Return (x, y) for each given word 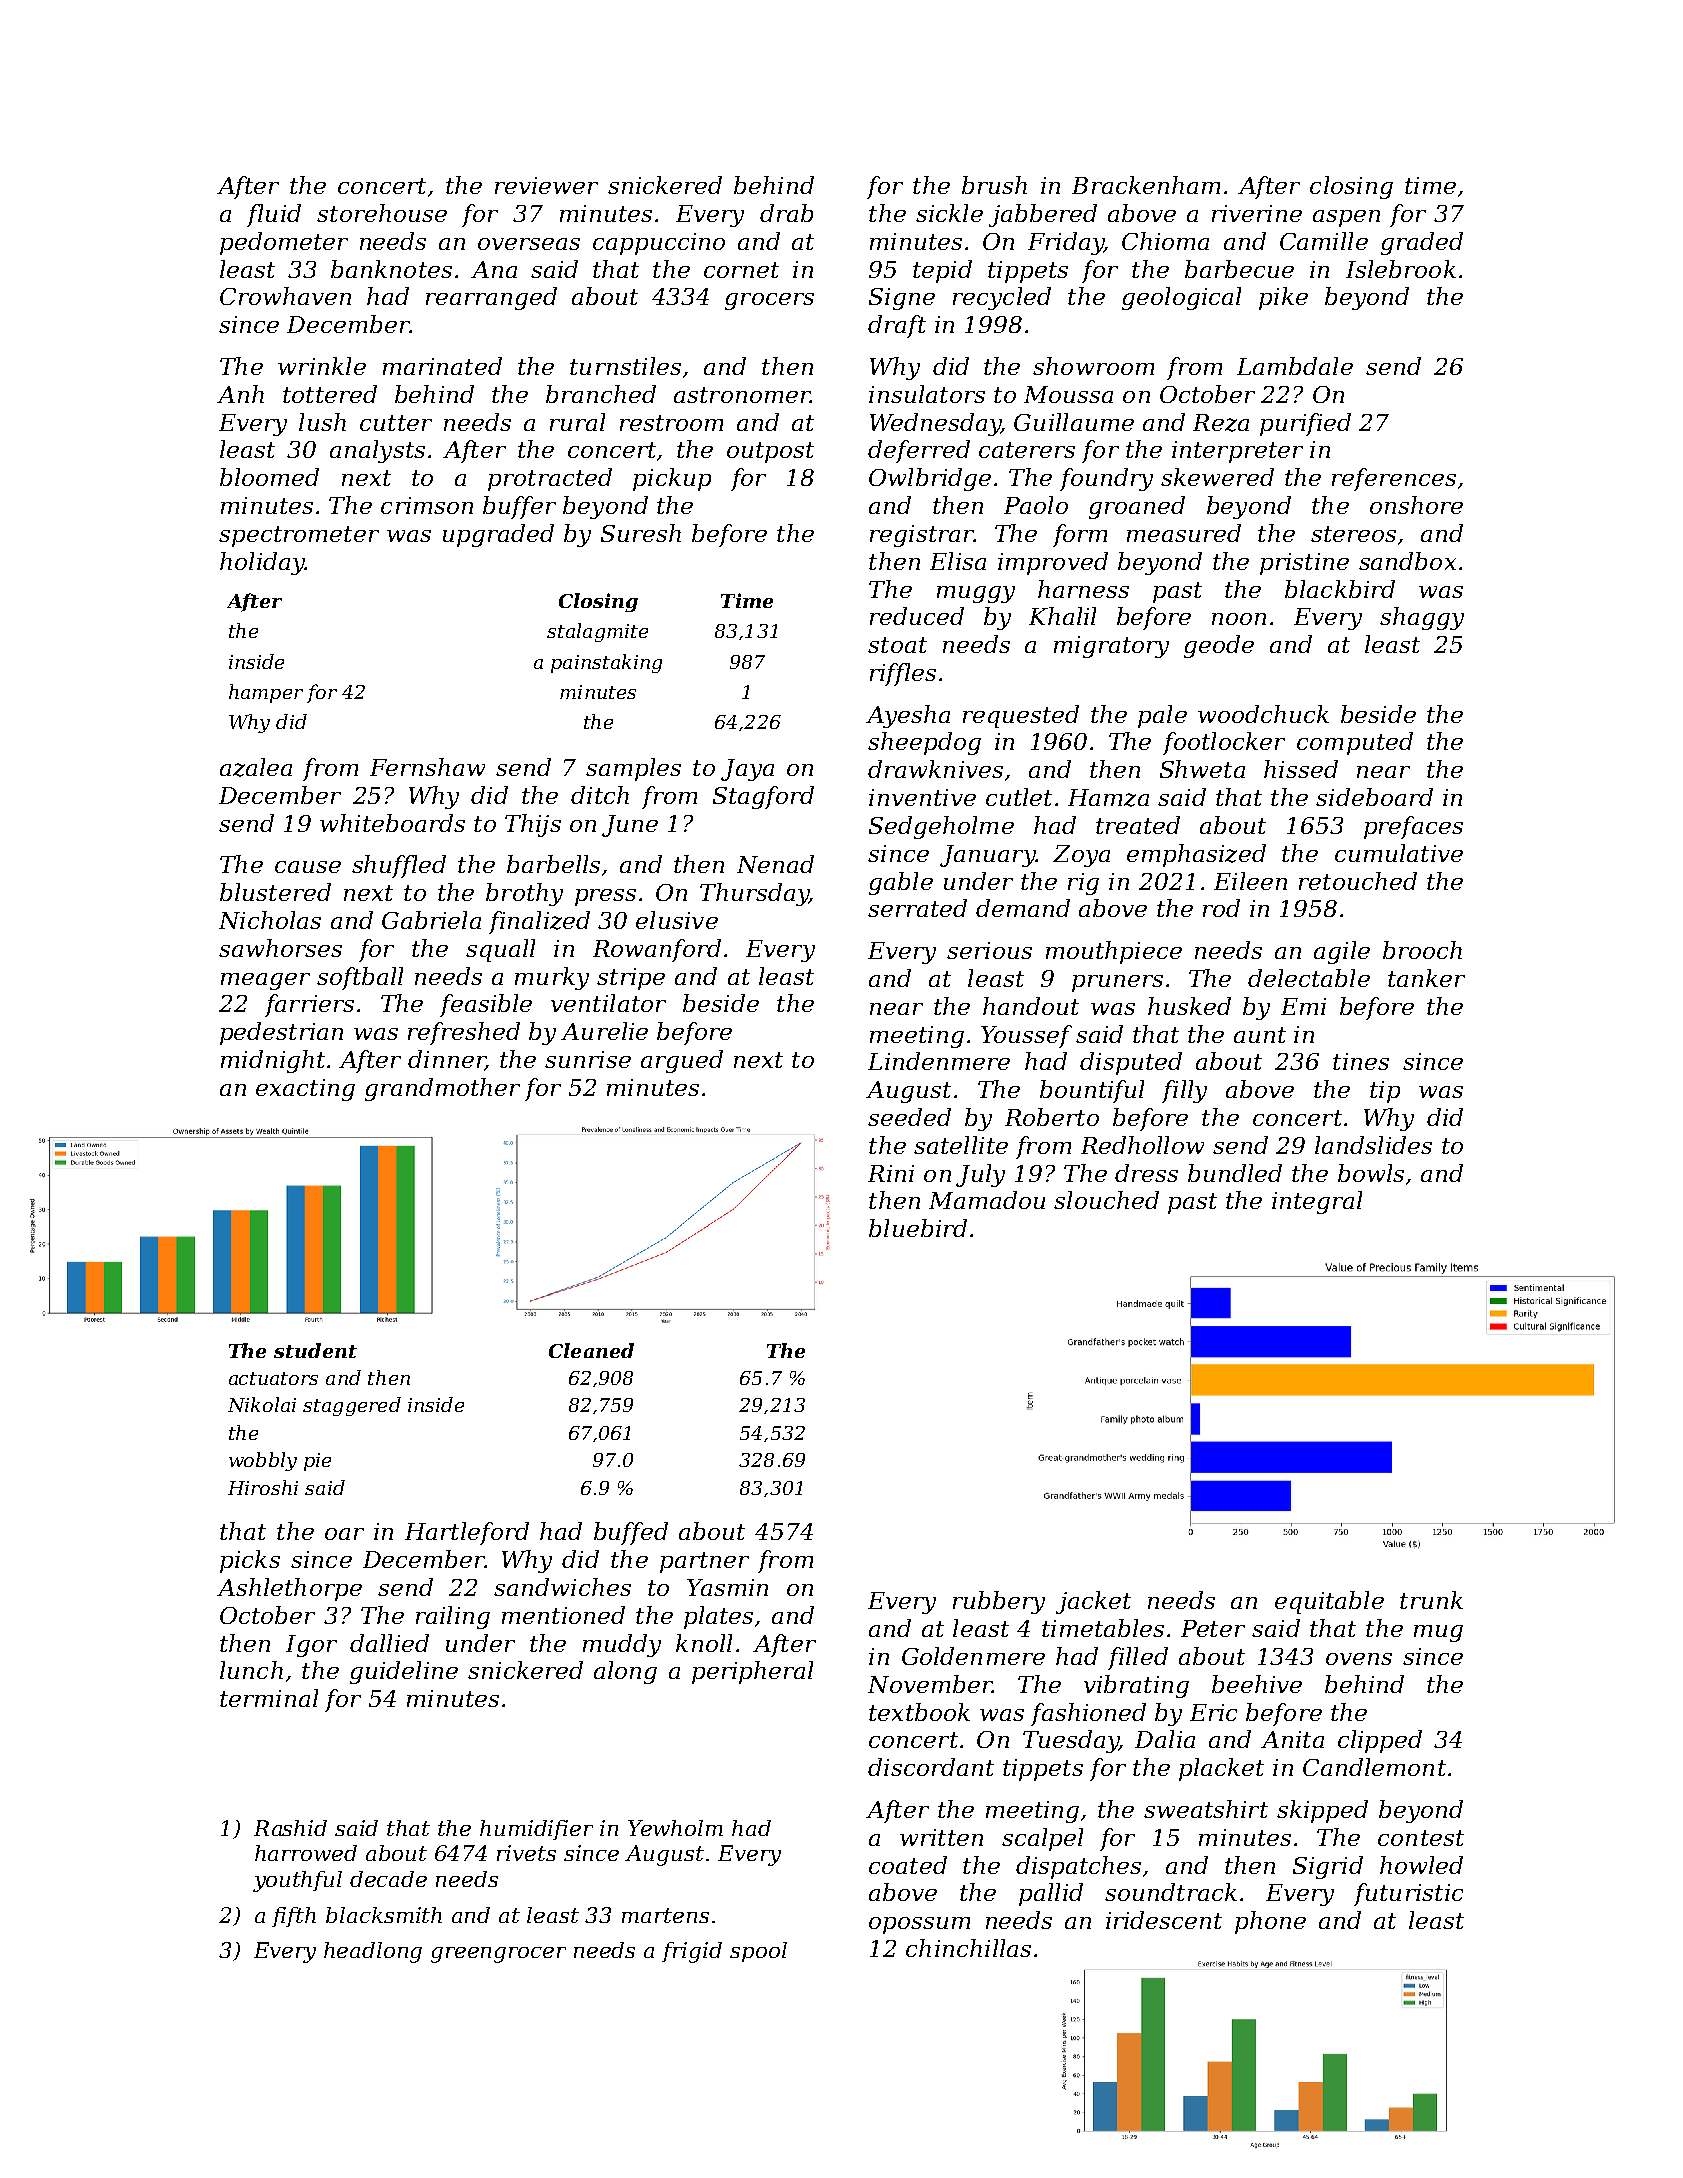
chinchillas (968, 1948)
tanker (1426, 978)
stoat (897, 645)
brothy (524, 894)
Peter (1213, 1628)
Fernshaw (427, 767)
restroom (671, 423)
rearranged (491, 298)
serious (989, 950)
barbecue (1239, 269)
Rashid (290, 1828)
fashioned (1088, 1714)
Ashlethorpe (289, 1589)
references (1394, 479)
